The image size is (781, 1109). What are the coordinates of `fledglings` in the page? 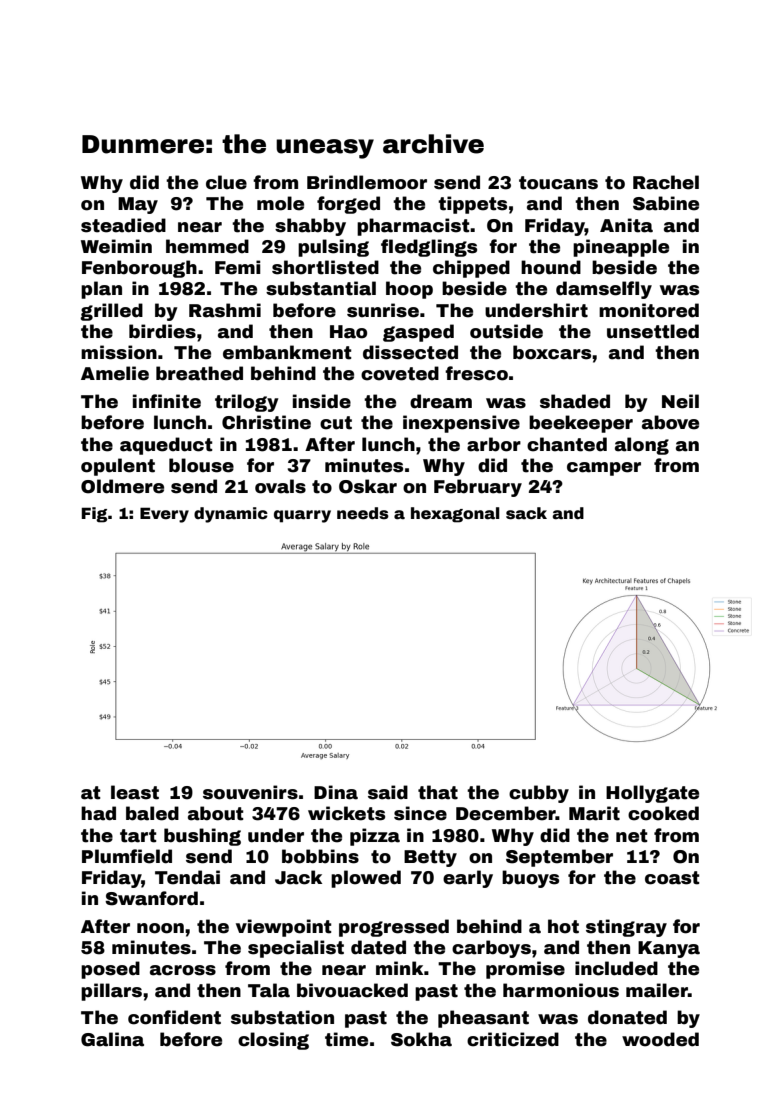 It's located at (429, 248).
